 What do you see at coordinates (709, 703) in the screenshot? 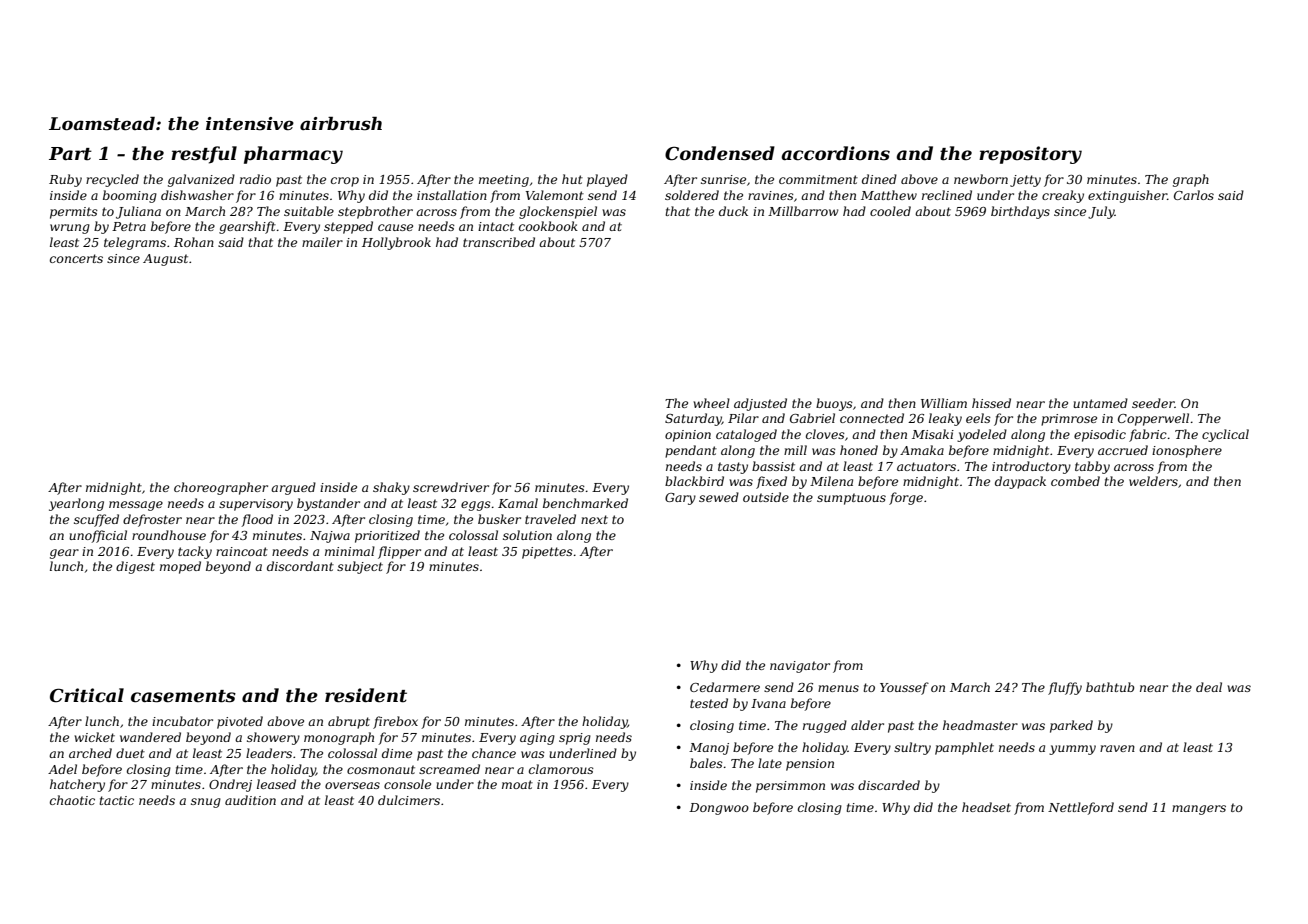
I see `tested` at bounding box center [709, 703].
